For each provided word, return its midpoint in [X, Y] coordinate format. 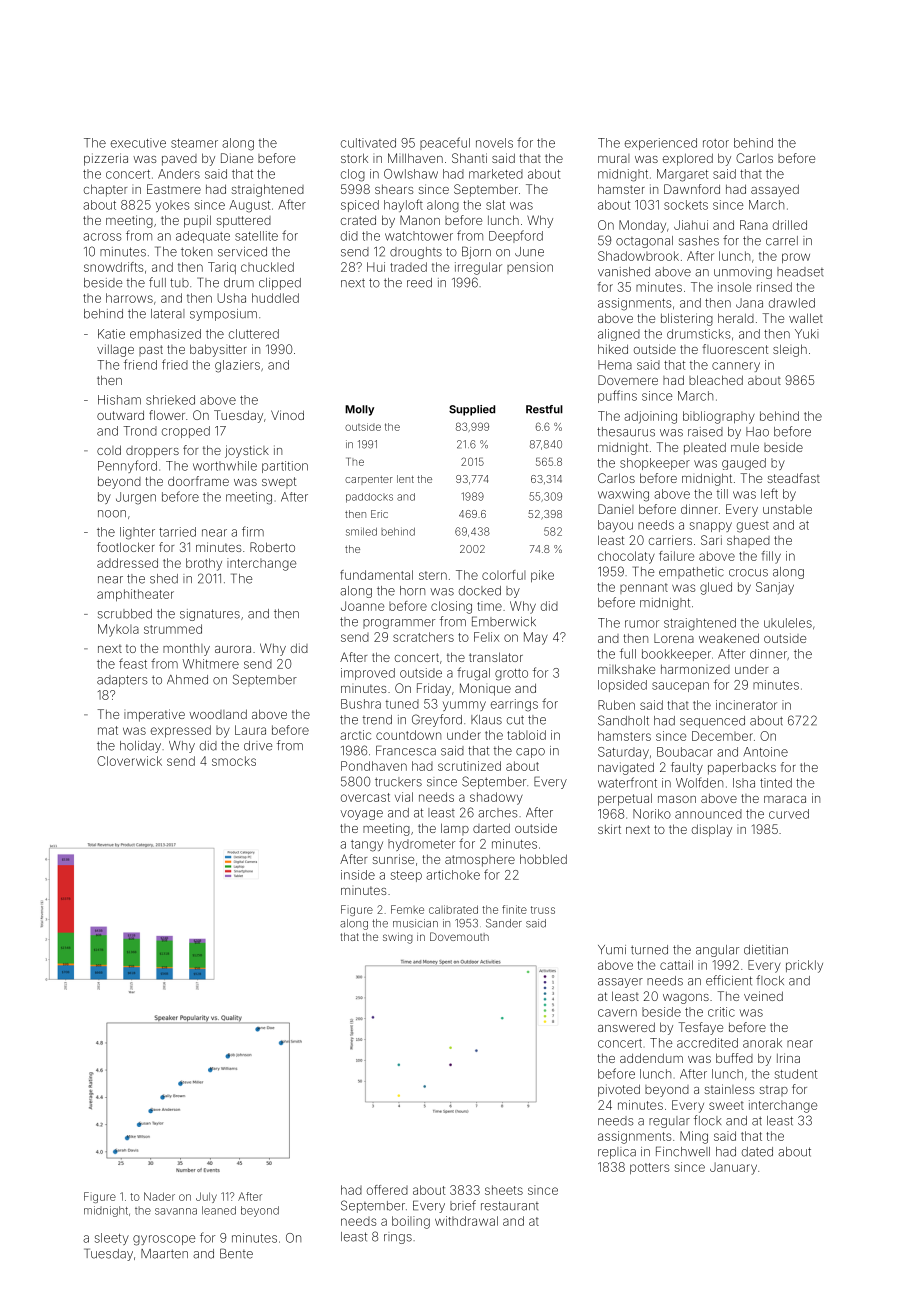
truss [543, 910]
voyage [361, 815]
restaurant [510, 1206]
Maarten [164, 1254]
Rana [754, 225]
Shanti [469, 158]
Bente [236, 1253]
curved [789, 814]
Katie [111, 334]
